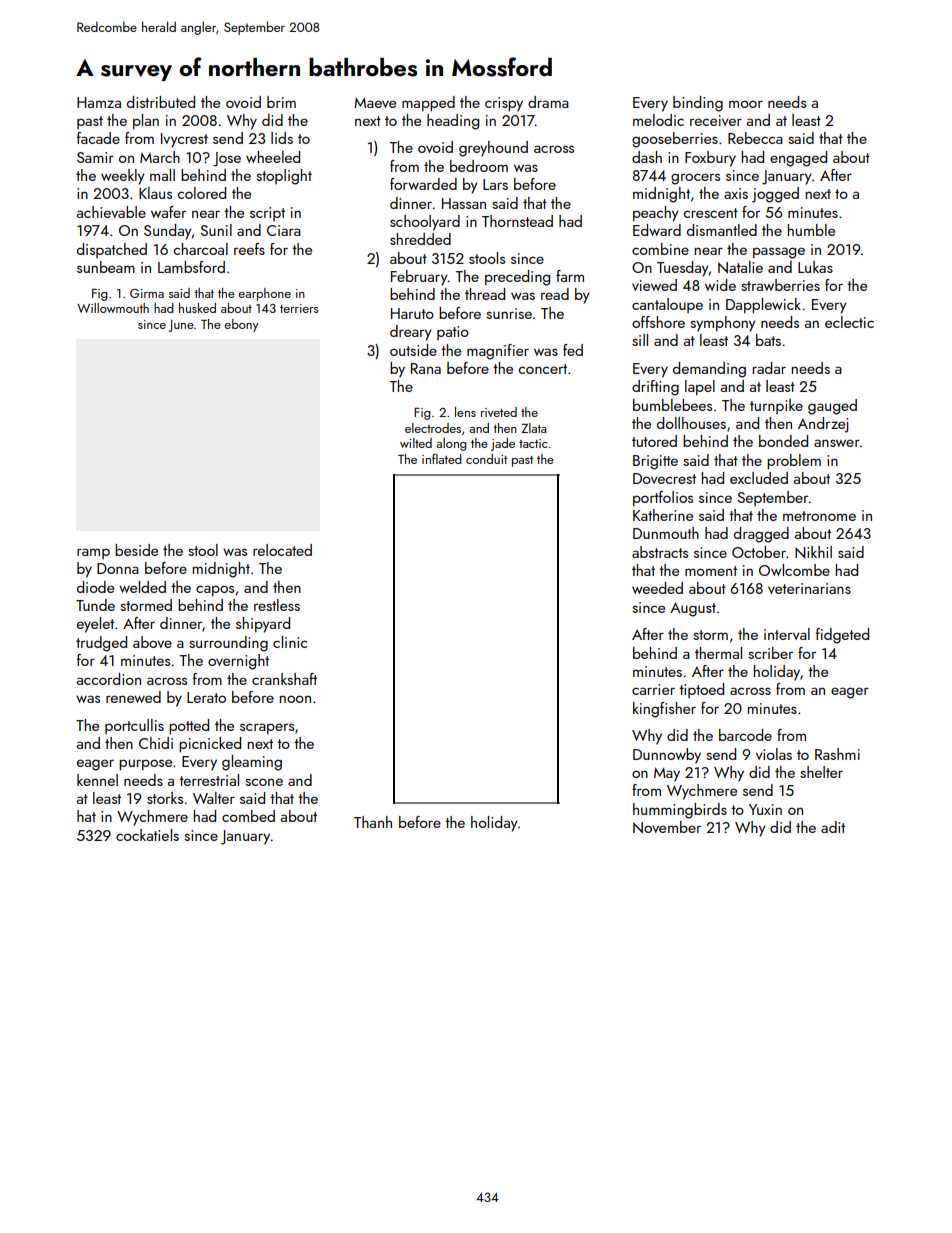  Describe the element at coordinates (373, 822) in the screenshot. I see `Thanh` at that location.
